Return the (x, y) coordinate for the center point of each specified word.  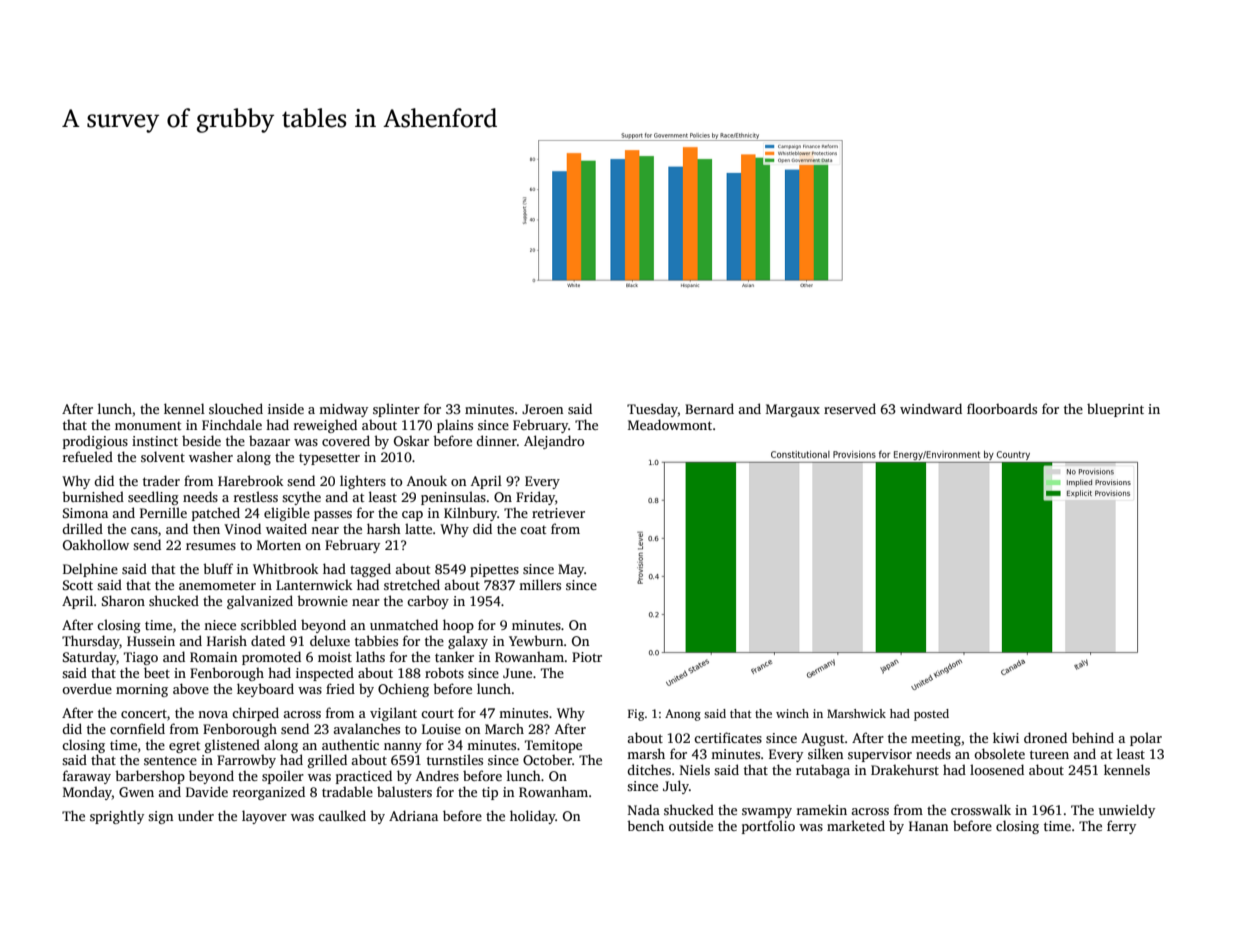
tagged (370, 570)
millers (540, 584)
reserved (850, 408)
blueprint (1115, 410)
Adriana (413, 815)
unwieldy (1127, 811)
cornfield (137, 728)
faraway (87, 777)
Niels (695, 769)
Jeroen (542, 409)
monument (148, 425)
